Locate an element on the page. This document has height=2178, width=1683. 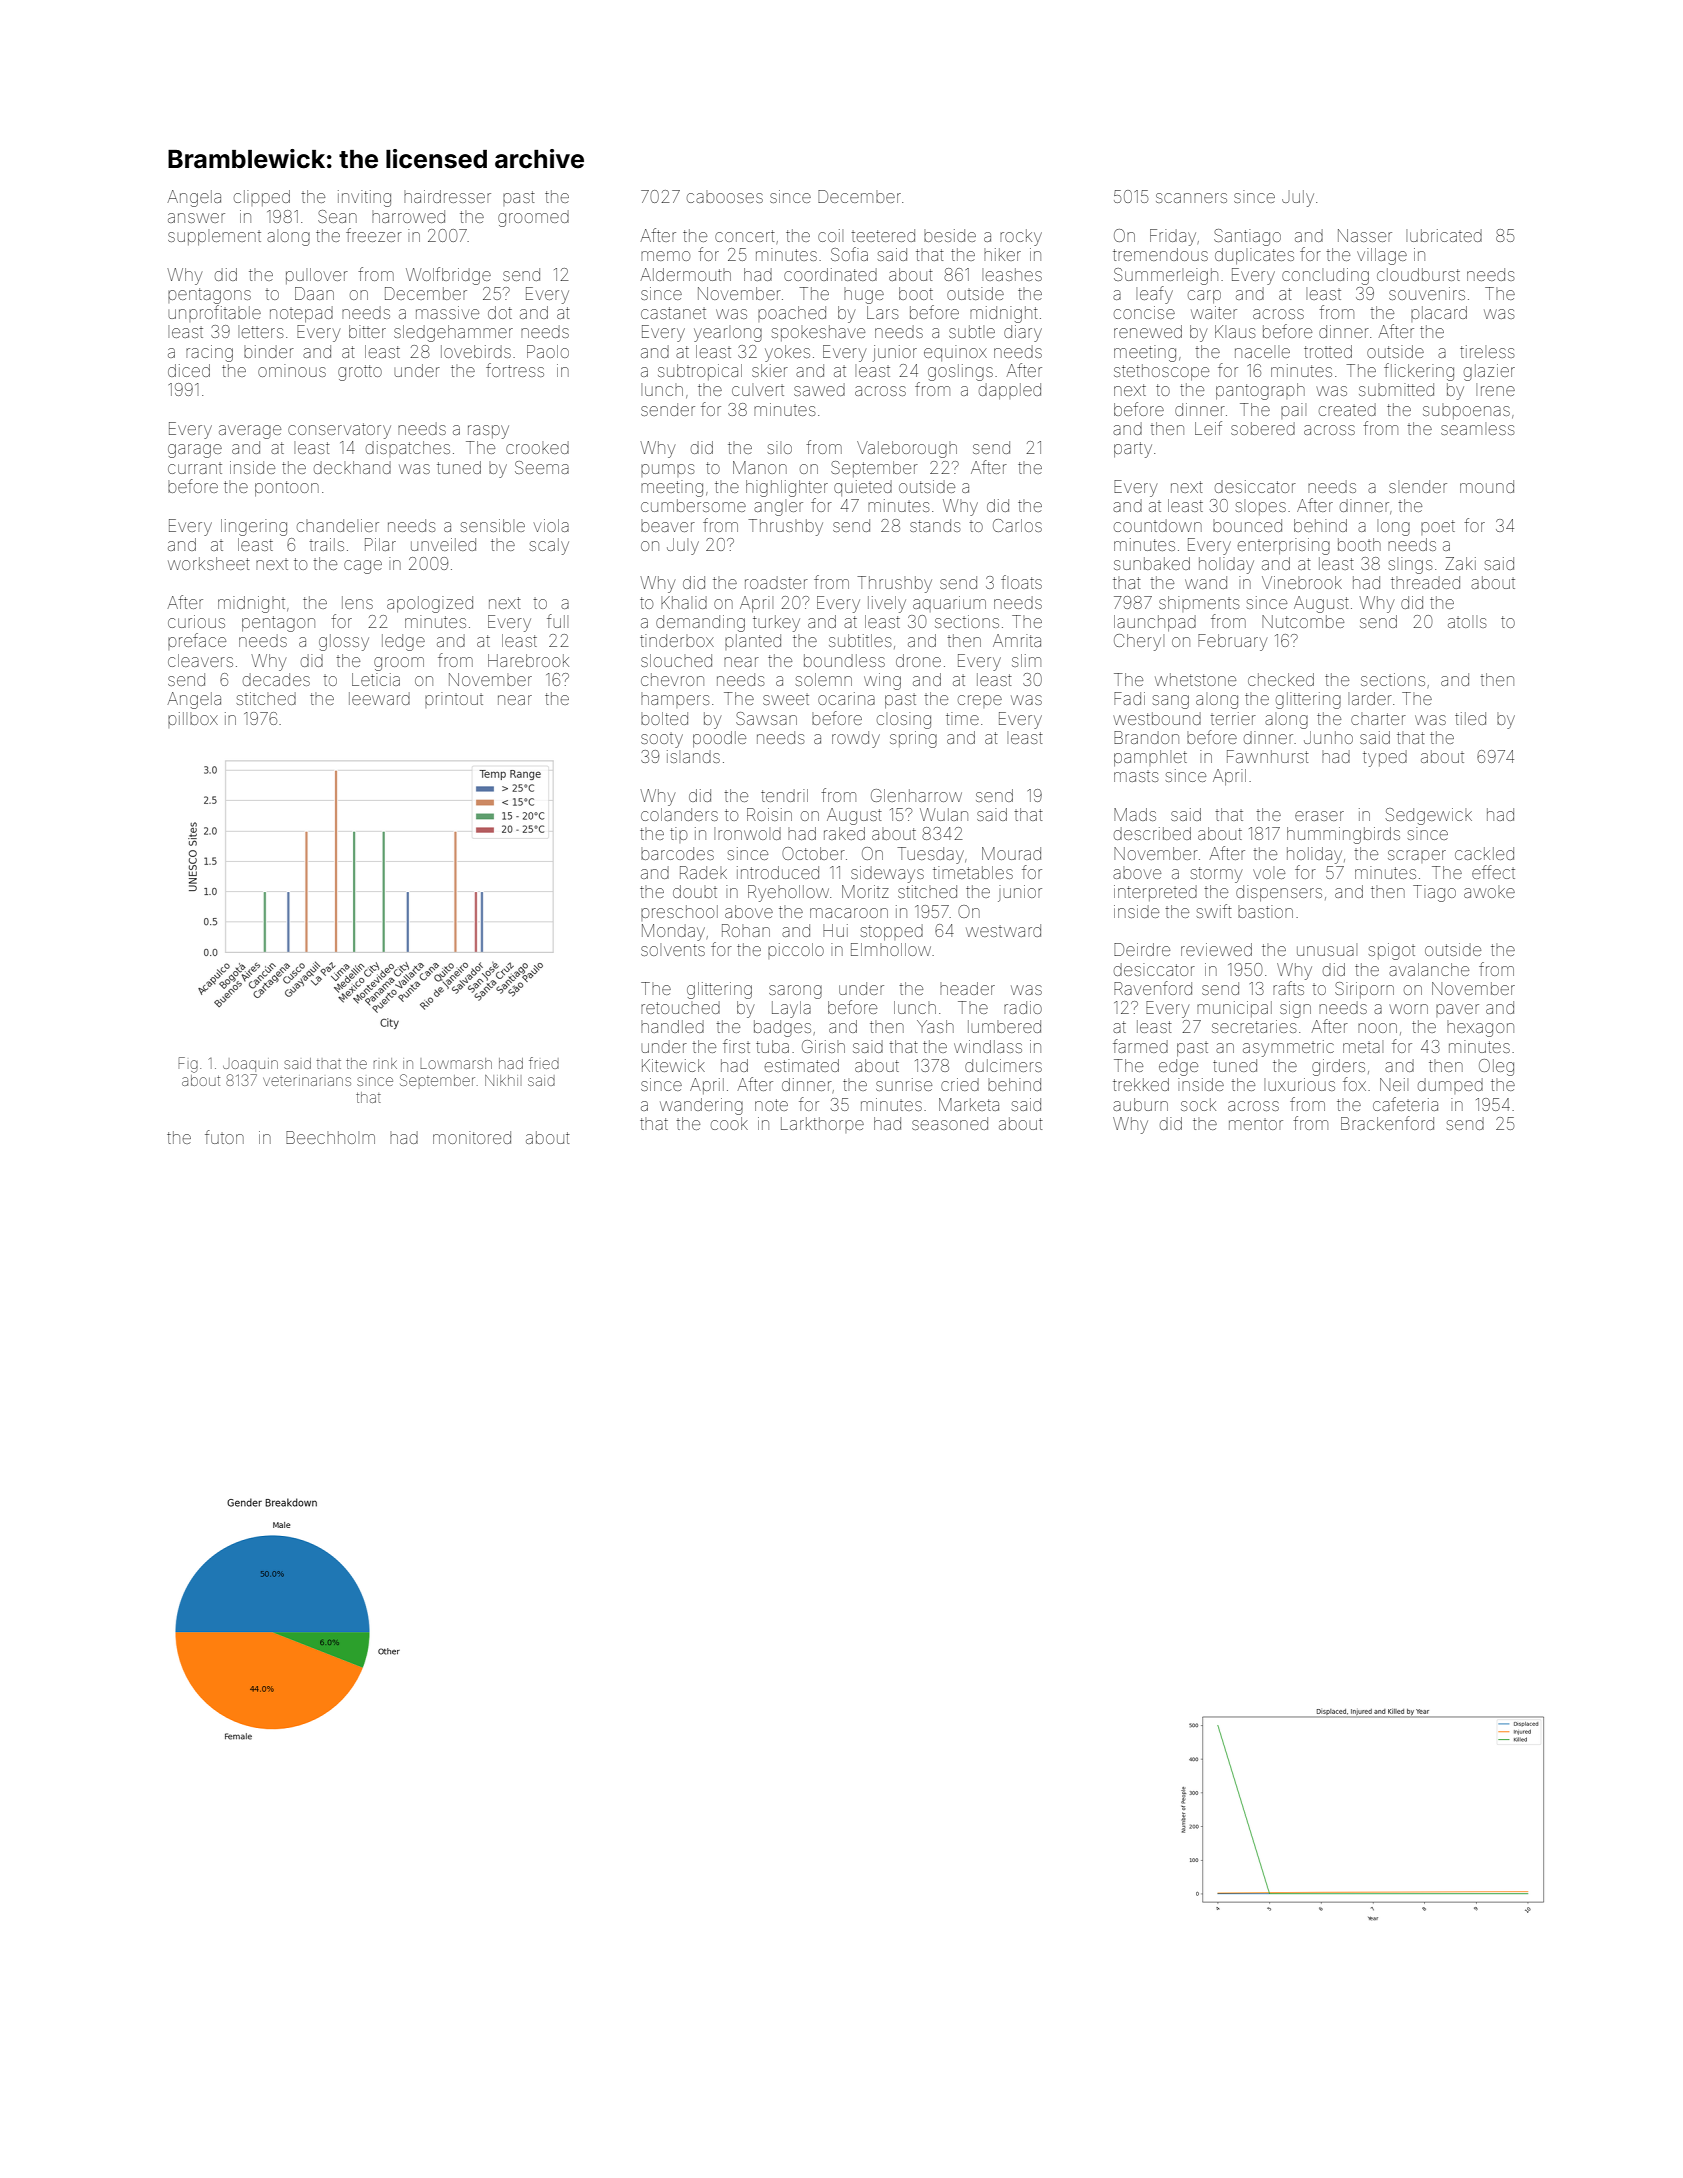
Roisin is located at coordinates (769, 814).
